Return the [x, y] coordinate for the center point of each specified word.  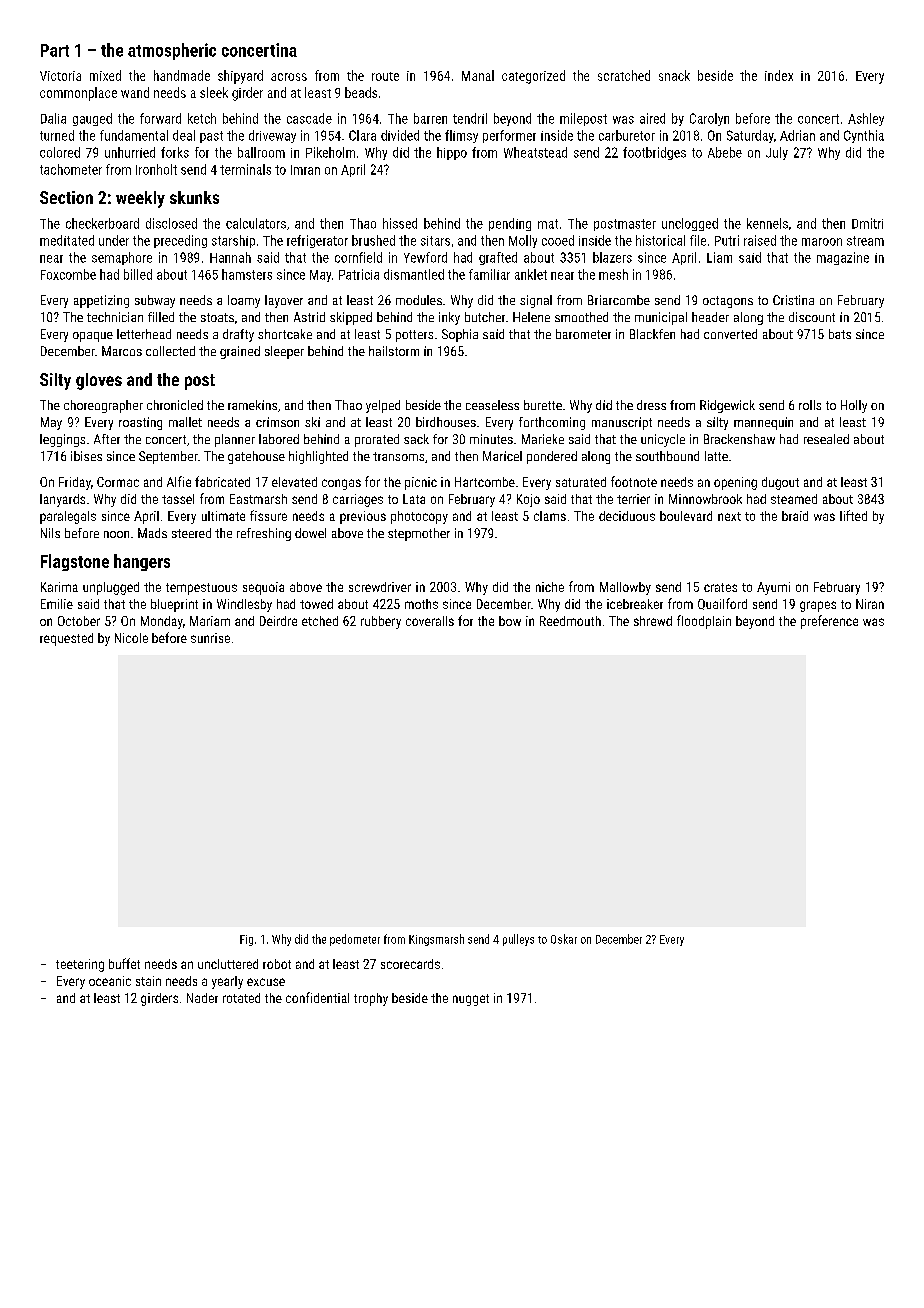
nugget [471, 1000]
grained [240, 352]
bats [840, 334]
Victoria [60, 76]
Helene [531, 317]
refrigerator [317, 241]
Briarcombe [619, 300]
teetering [80, 965]
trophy [371, 999]
